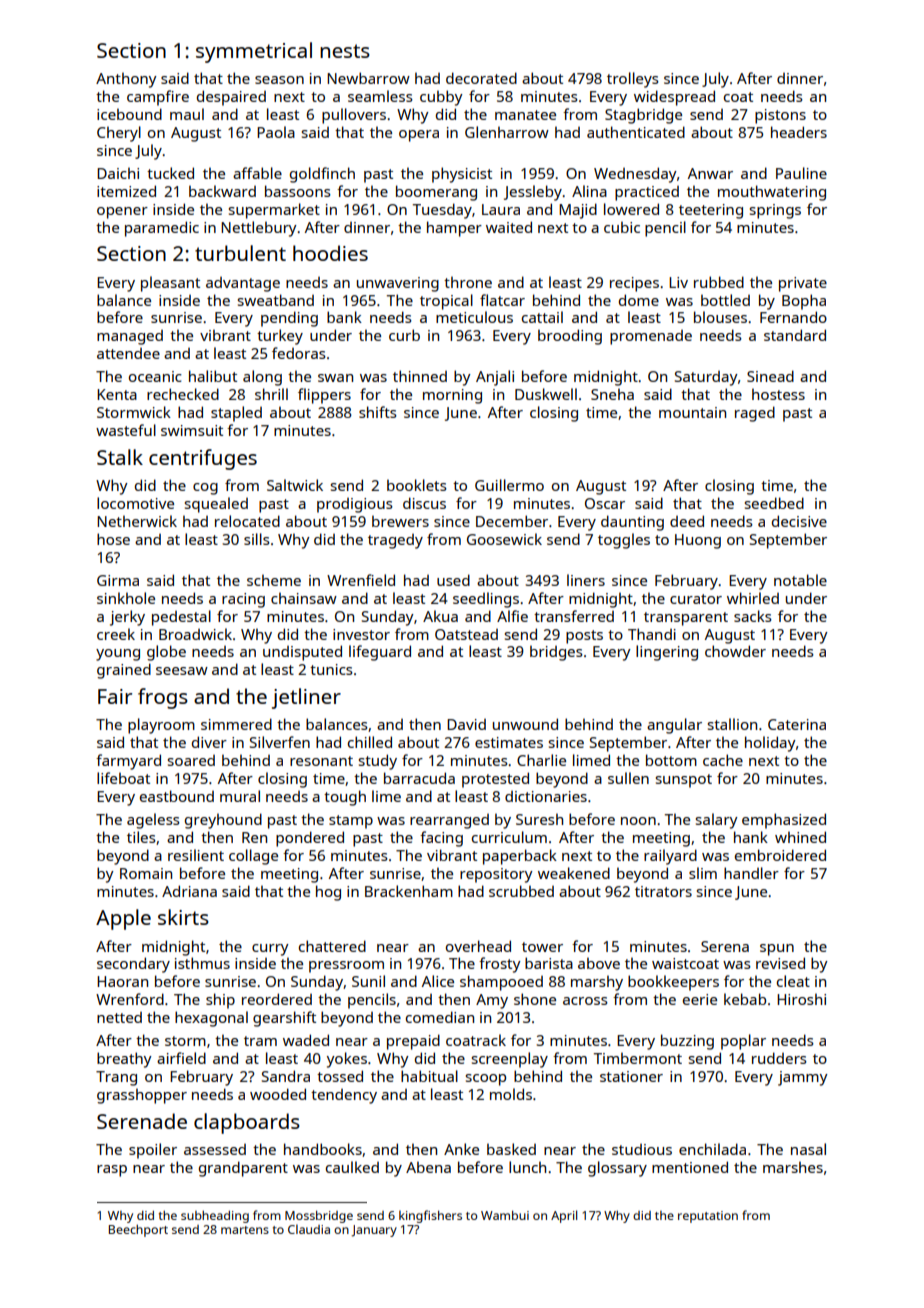 This screenshot has width=924, height=1308. Describe the element at coordinates (123, 778) in the screenshot. I see `lifeboat` at that location.
